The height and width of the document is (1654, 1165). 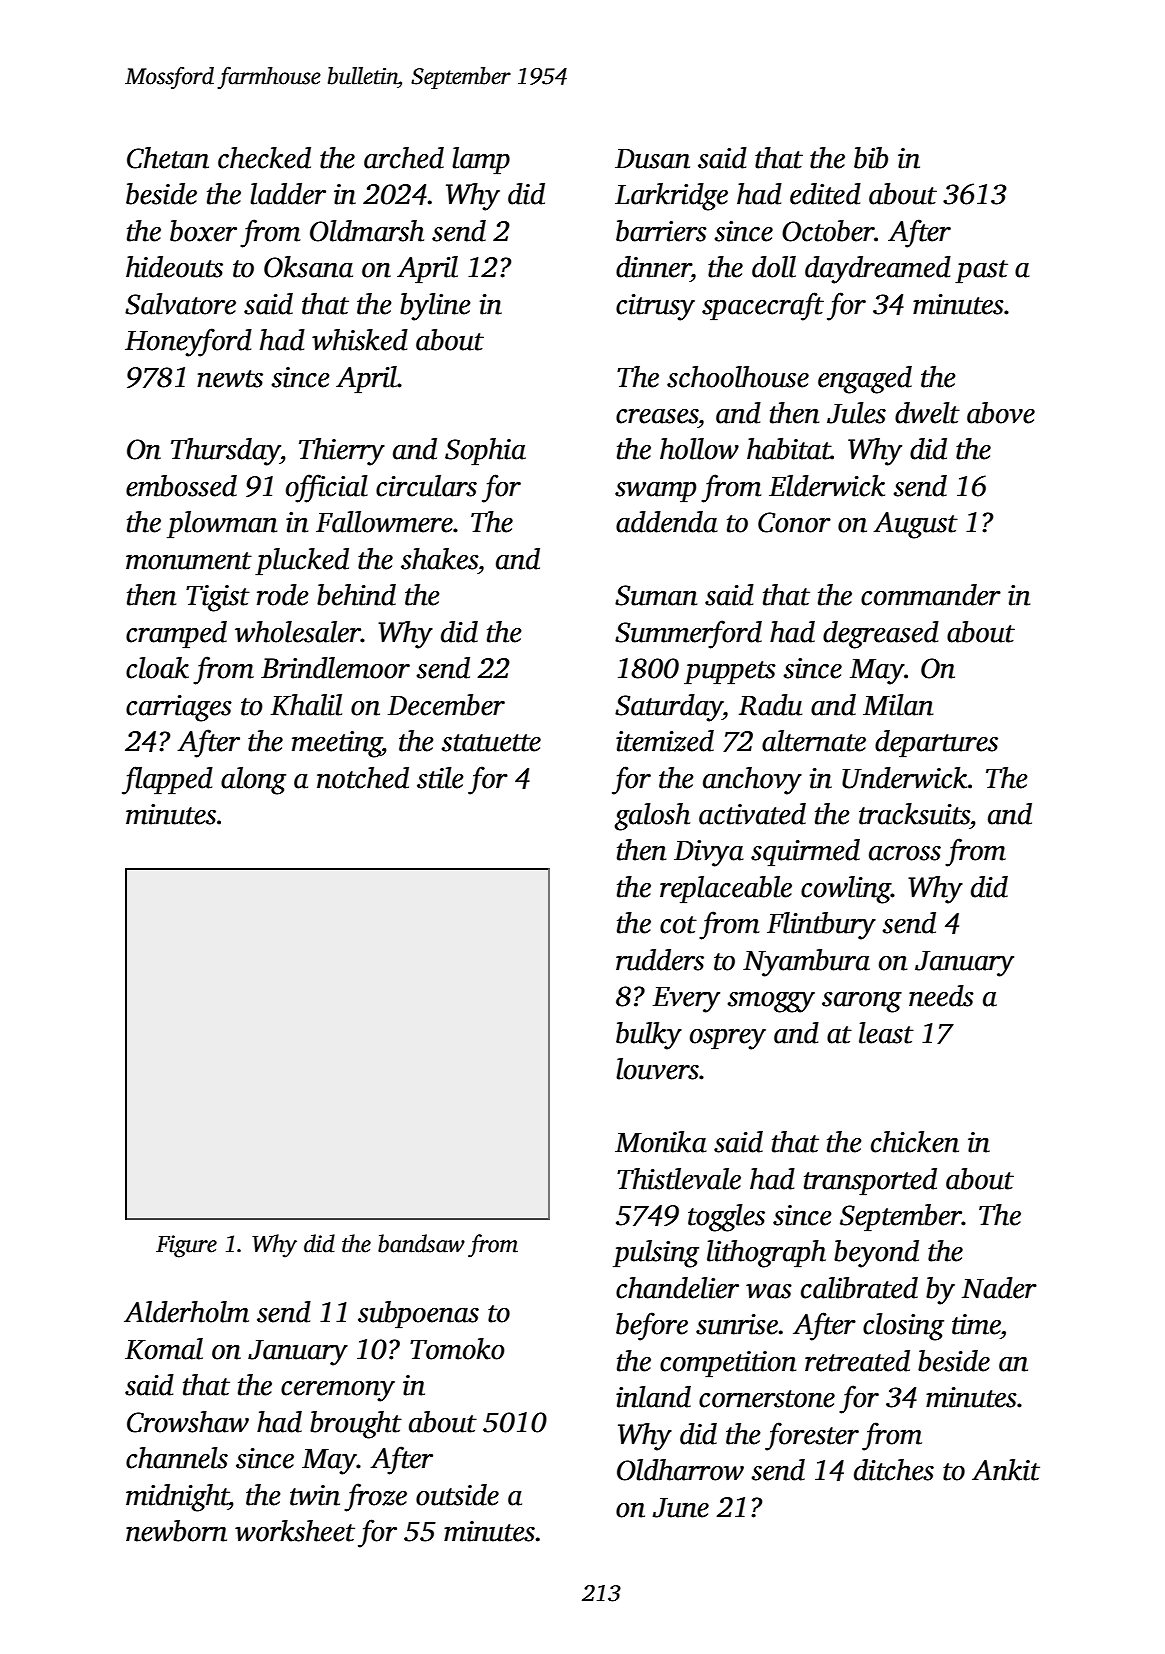 What do you see at coordinates (656, 595) in the document?
I see `Suman` at bounding box center [656, 595].
